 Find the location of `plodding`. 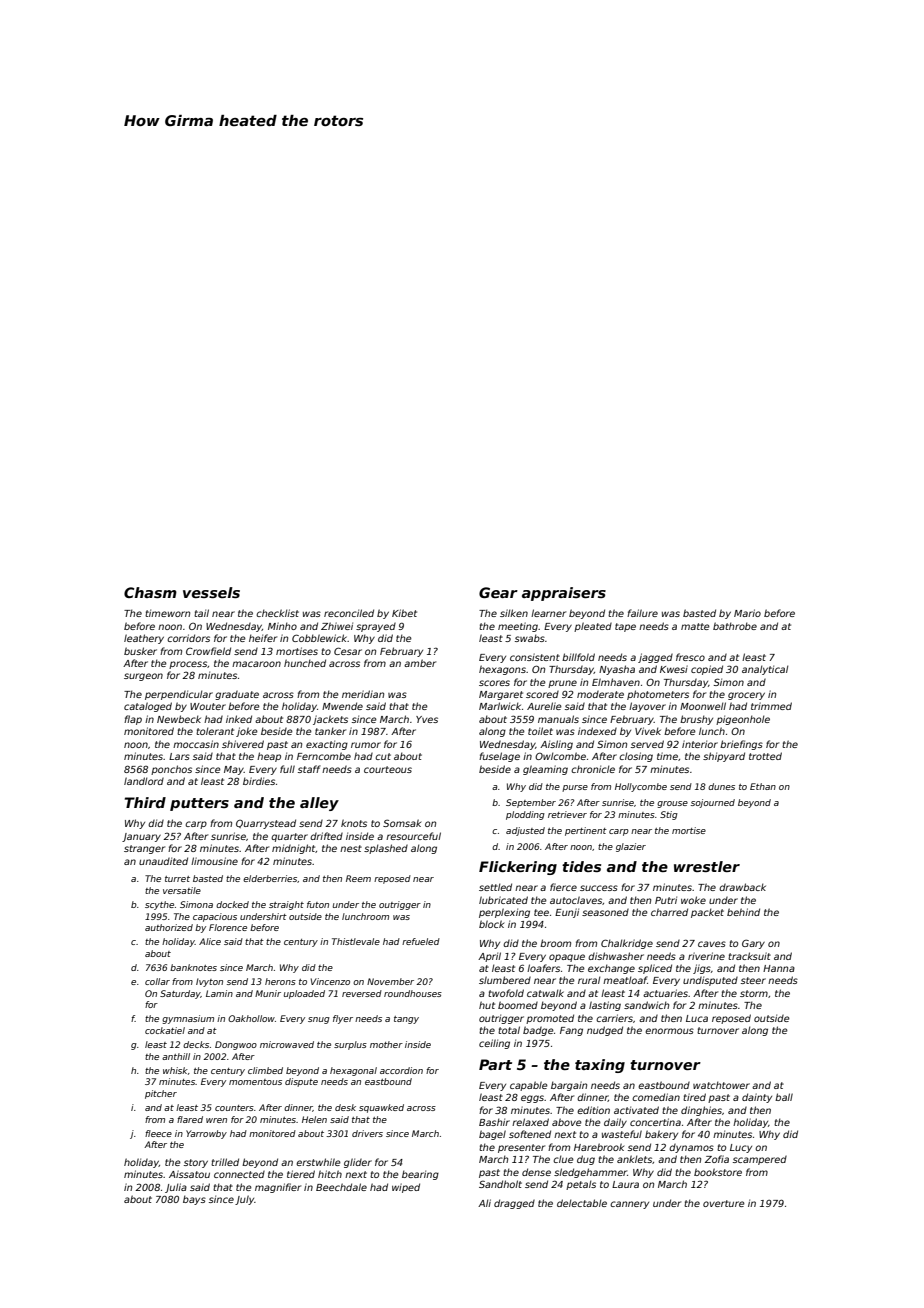

plodding is located at coordinates (525, 815).
